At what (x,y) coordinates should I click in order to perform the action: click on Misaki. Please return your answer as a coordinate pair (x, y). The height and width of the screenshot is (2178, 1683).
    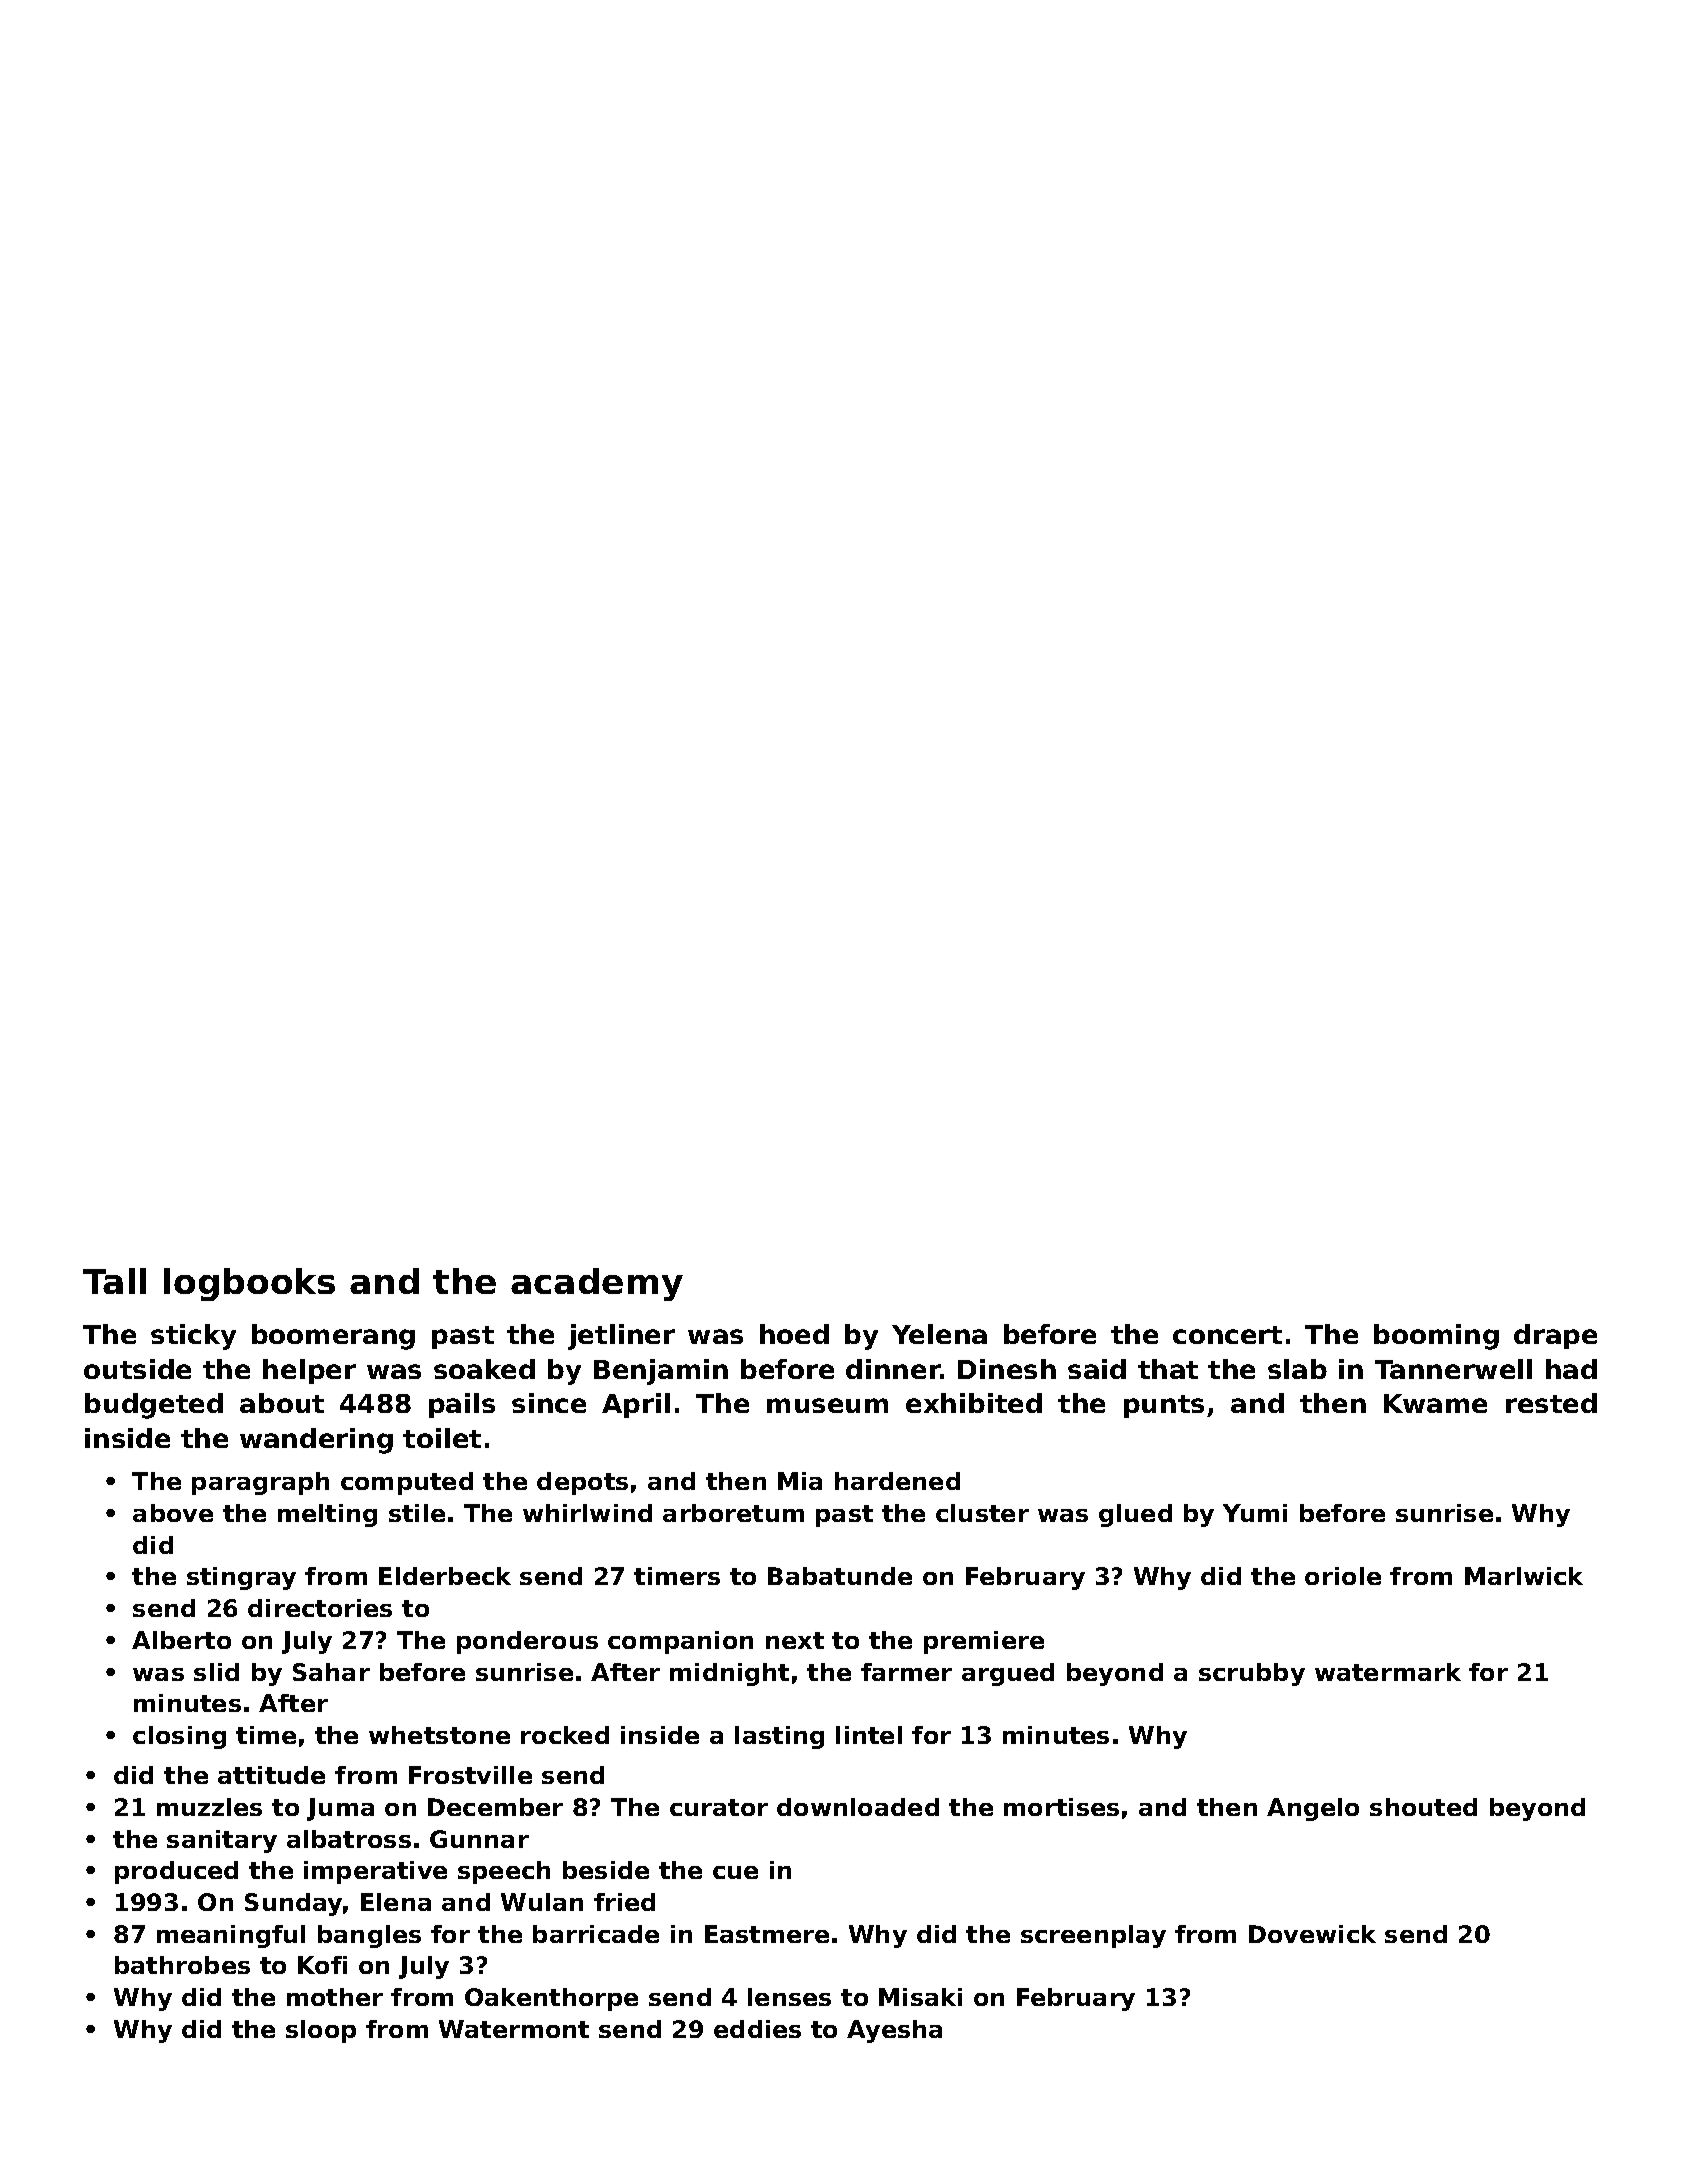
    Looking at the image, I should click on (920, 1997).
